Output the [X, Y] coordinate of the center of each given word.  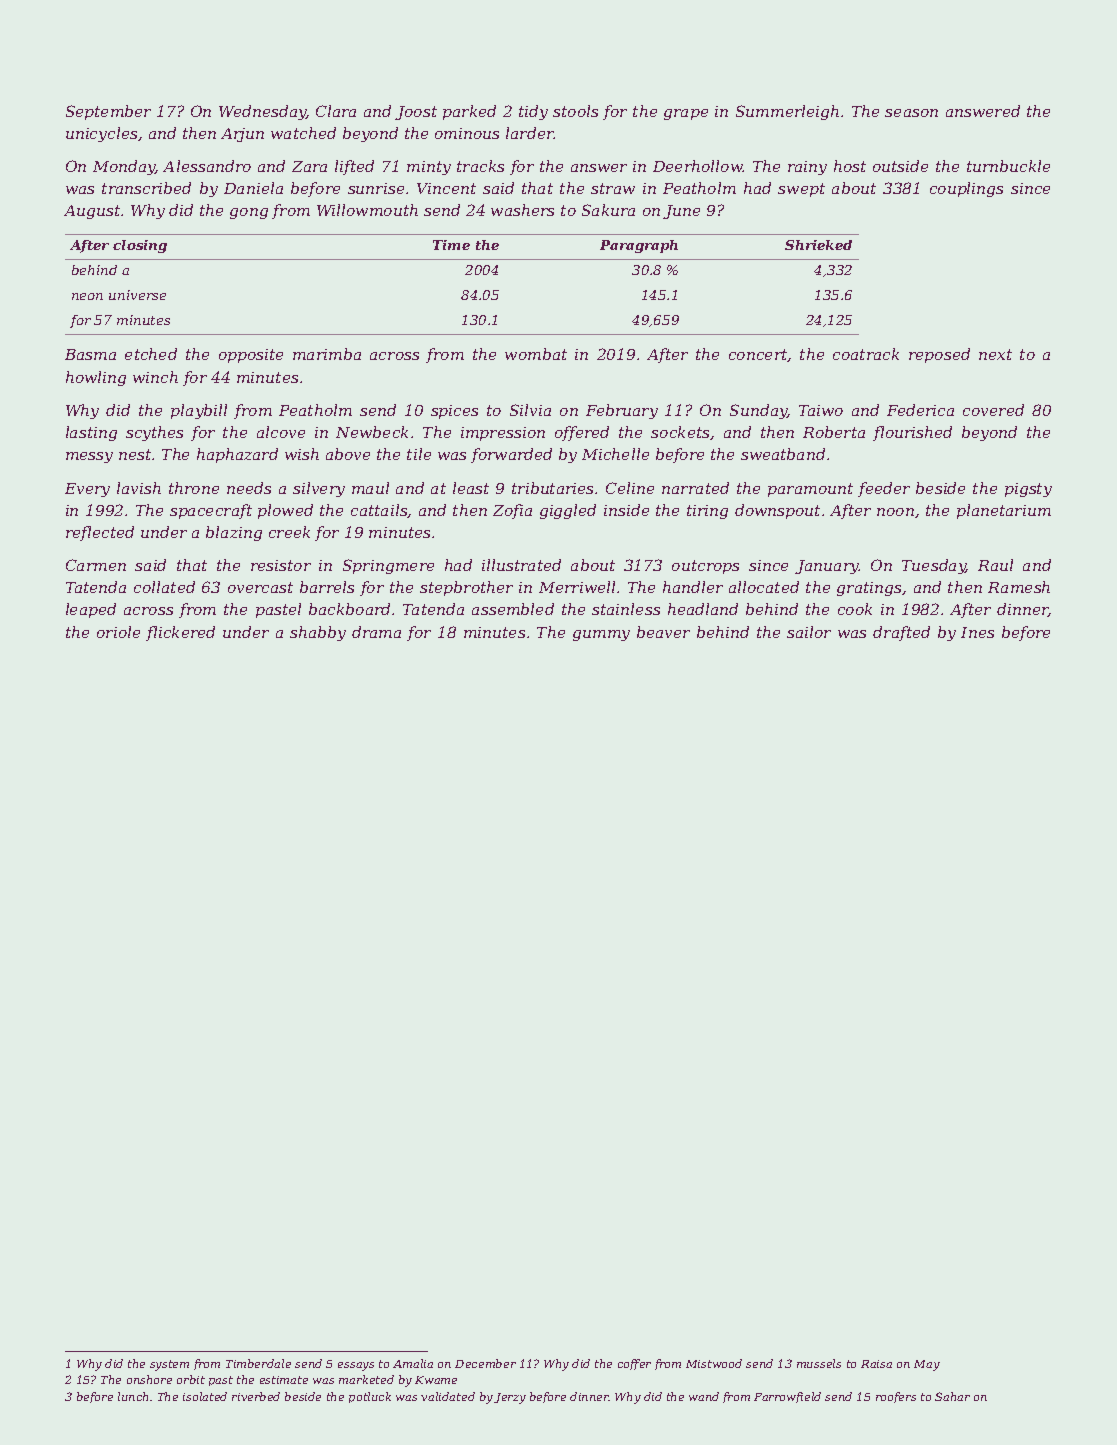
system [169, 1365]
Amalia [413, 1363]
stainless [626, 609]
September [108, 112]
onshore [149, 1379]
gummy [601, 635]
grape [686, 114]
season [911, 113]
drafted [901, 633]
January [827, 567]
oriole [118, 632]
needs [249, 488]
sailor [809, 632]
